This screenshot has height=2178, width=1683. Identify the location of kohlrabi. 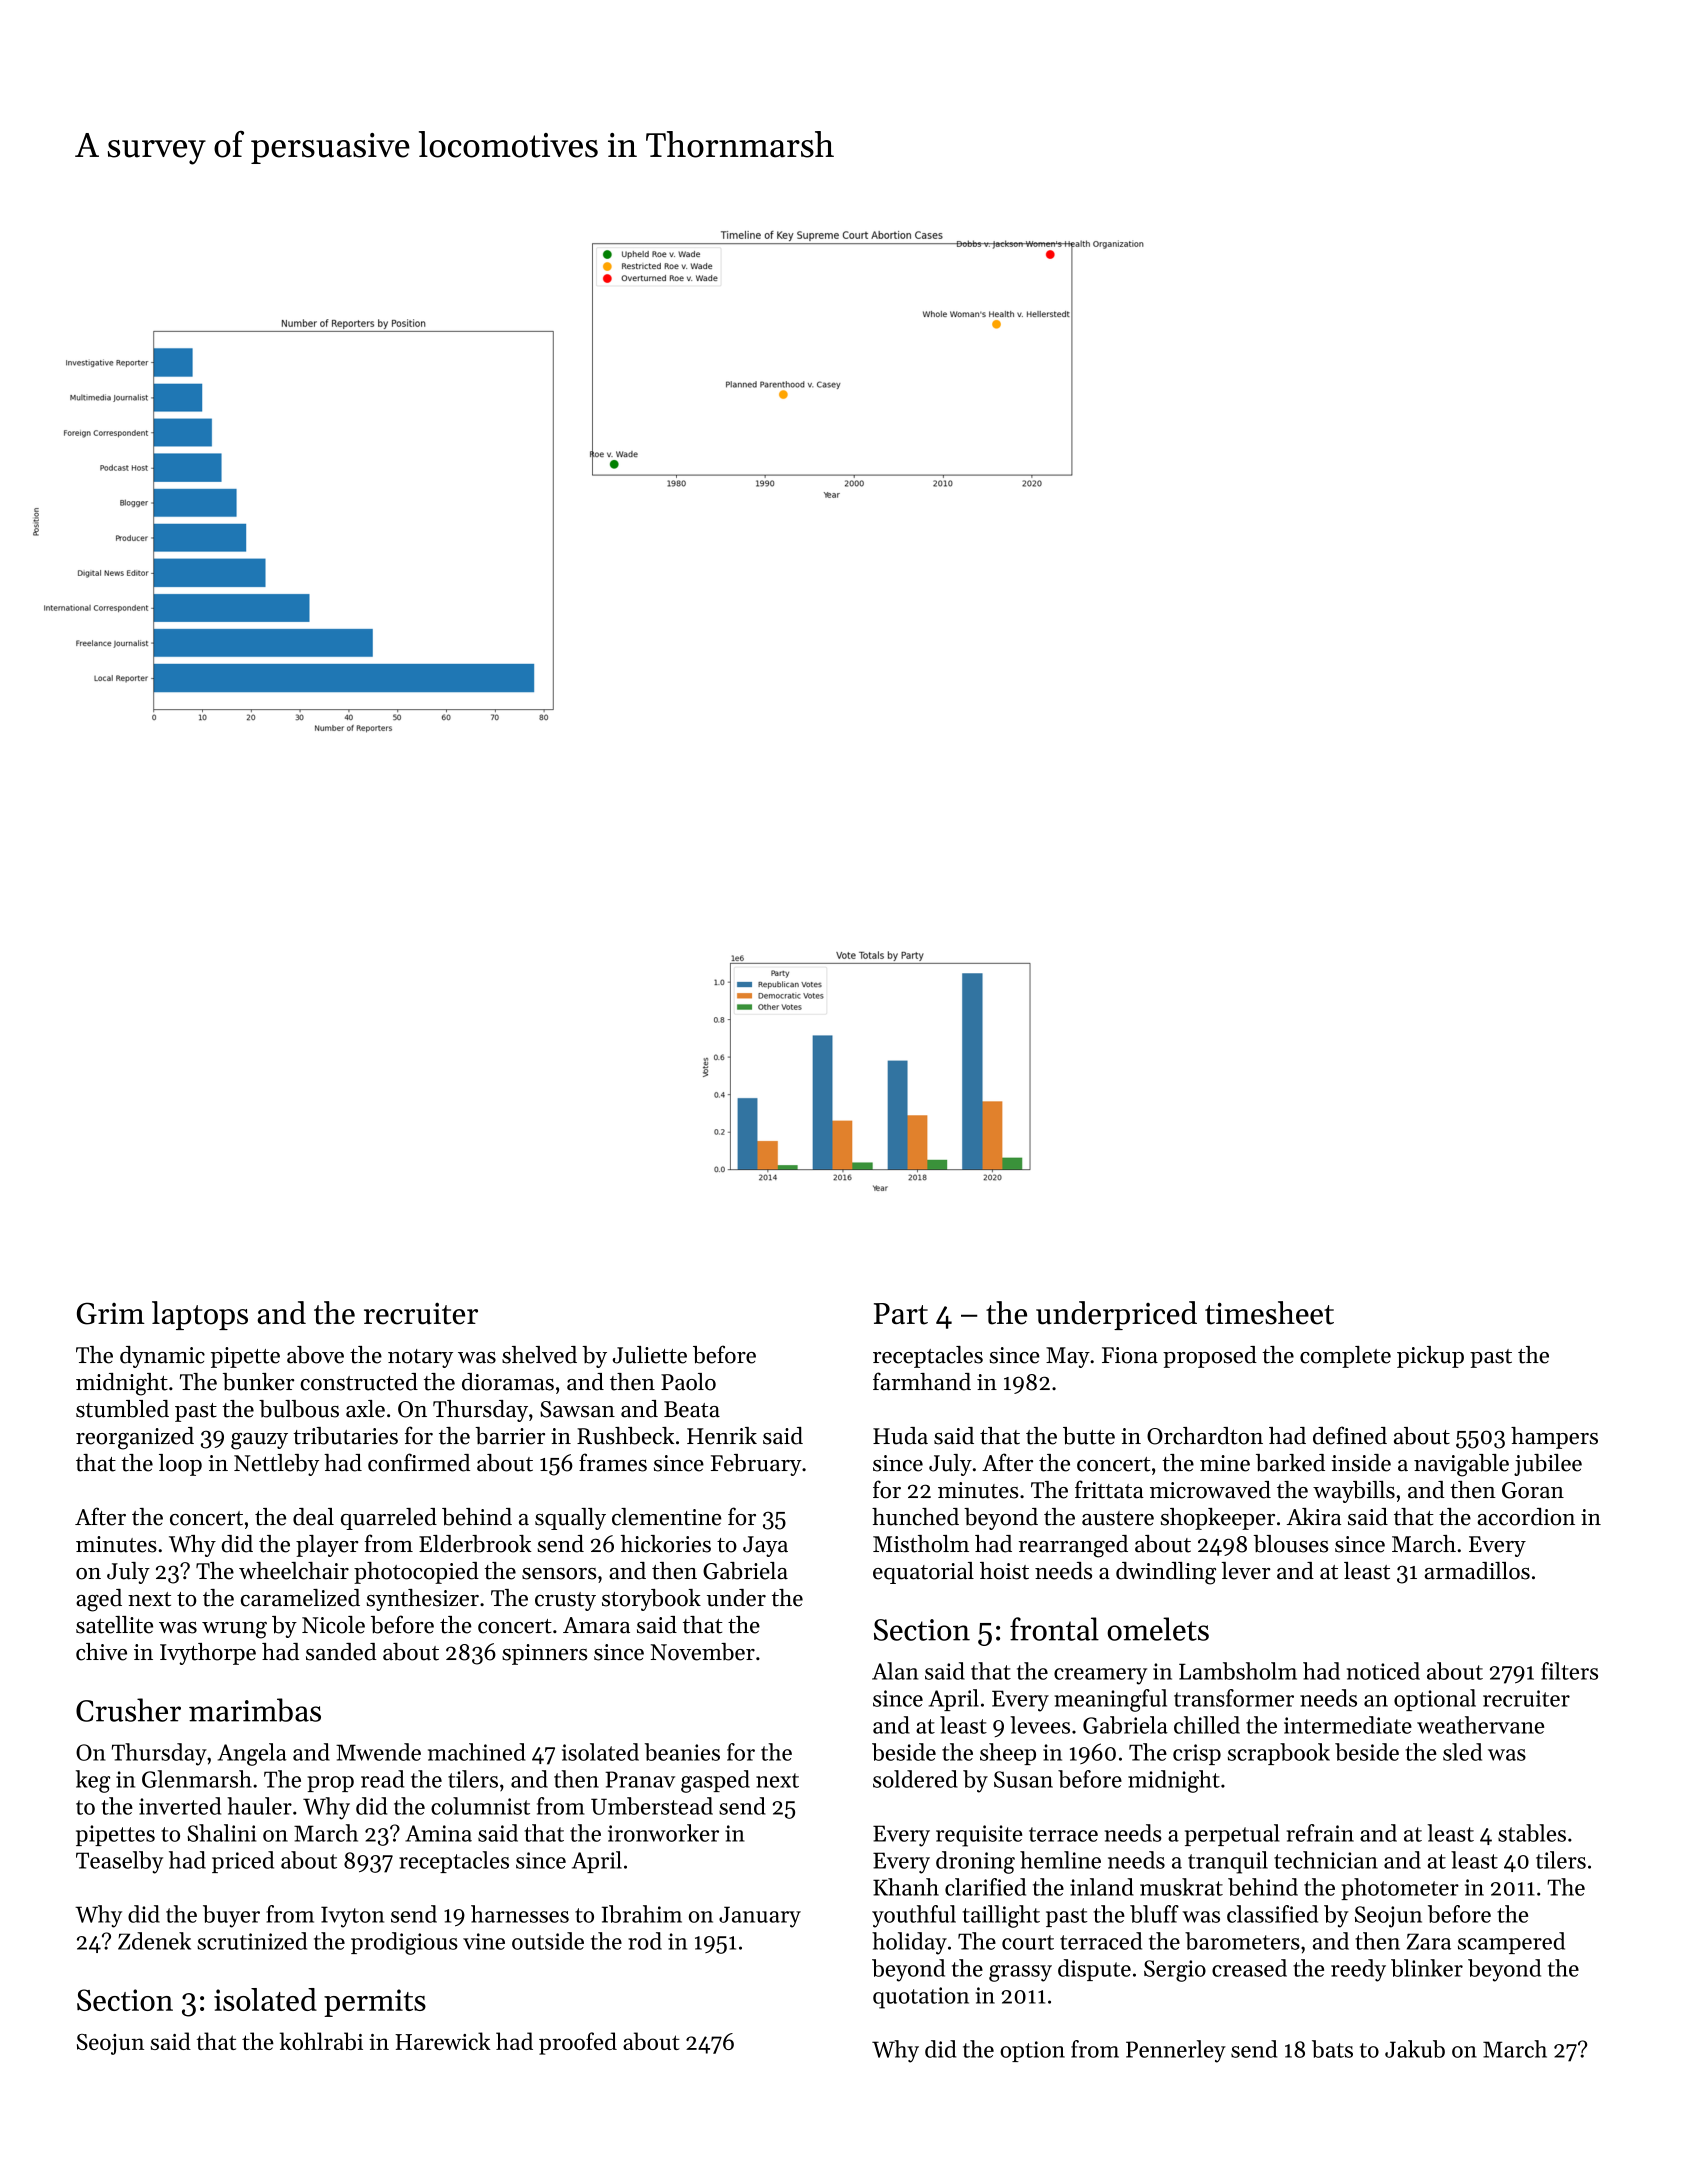
(321, 2041).
